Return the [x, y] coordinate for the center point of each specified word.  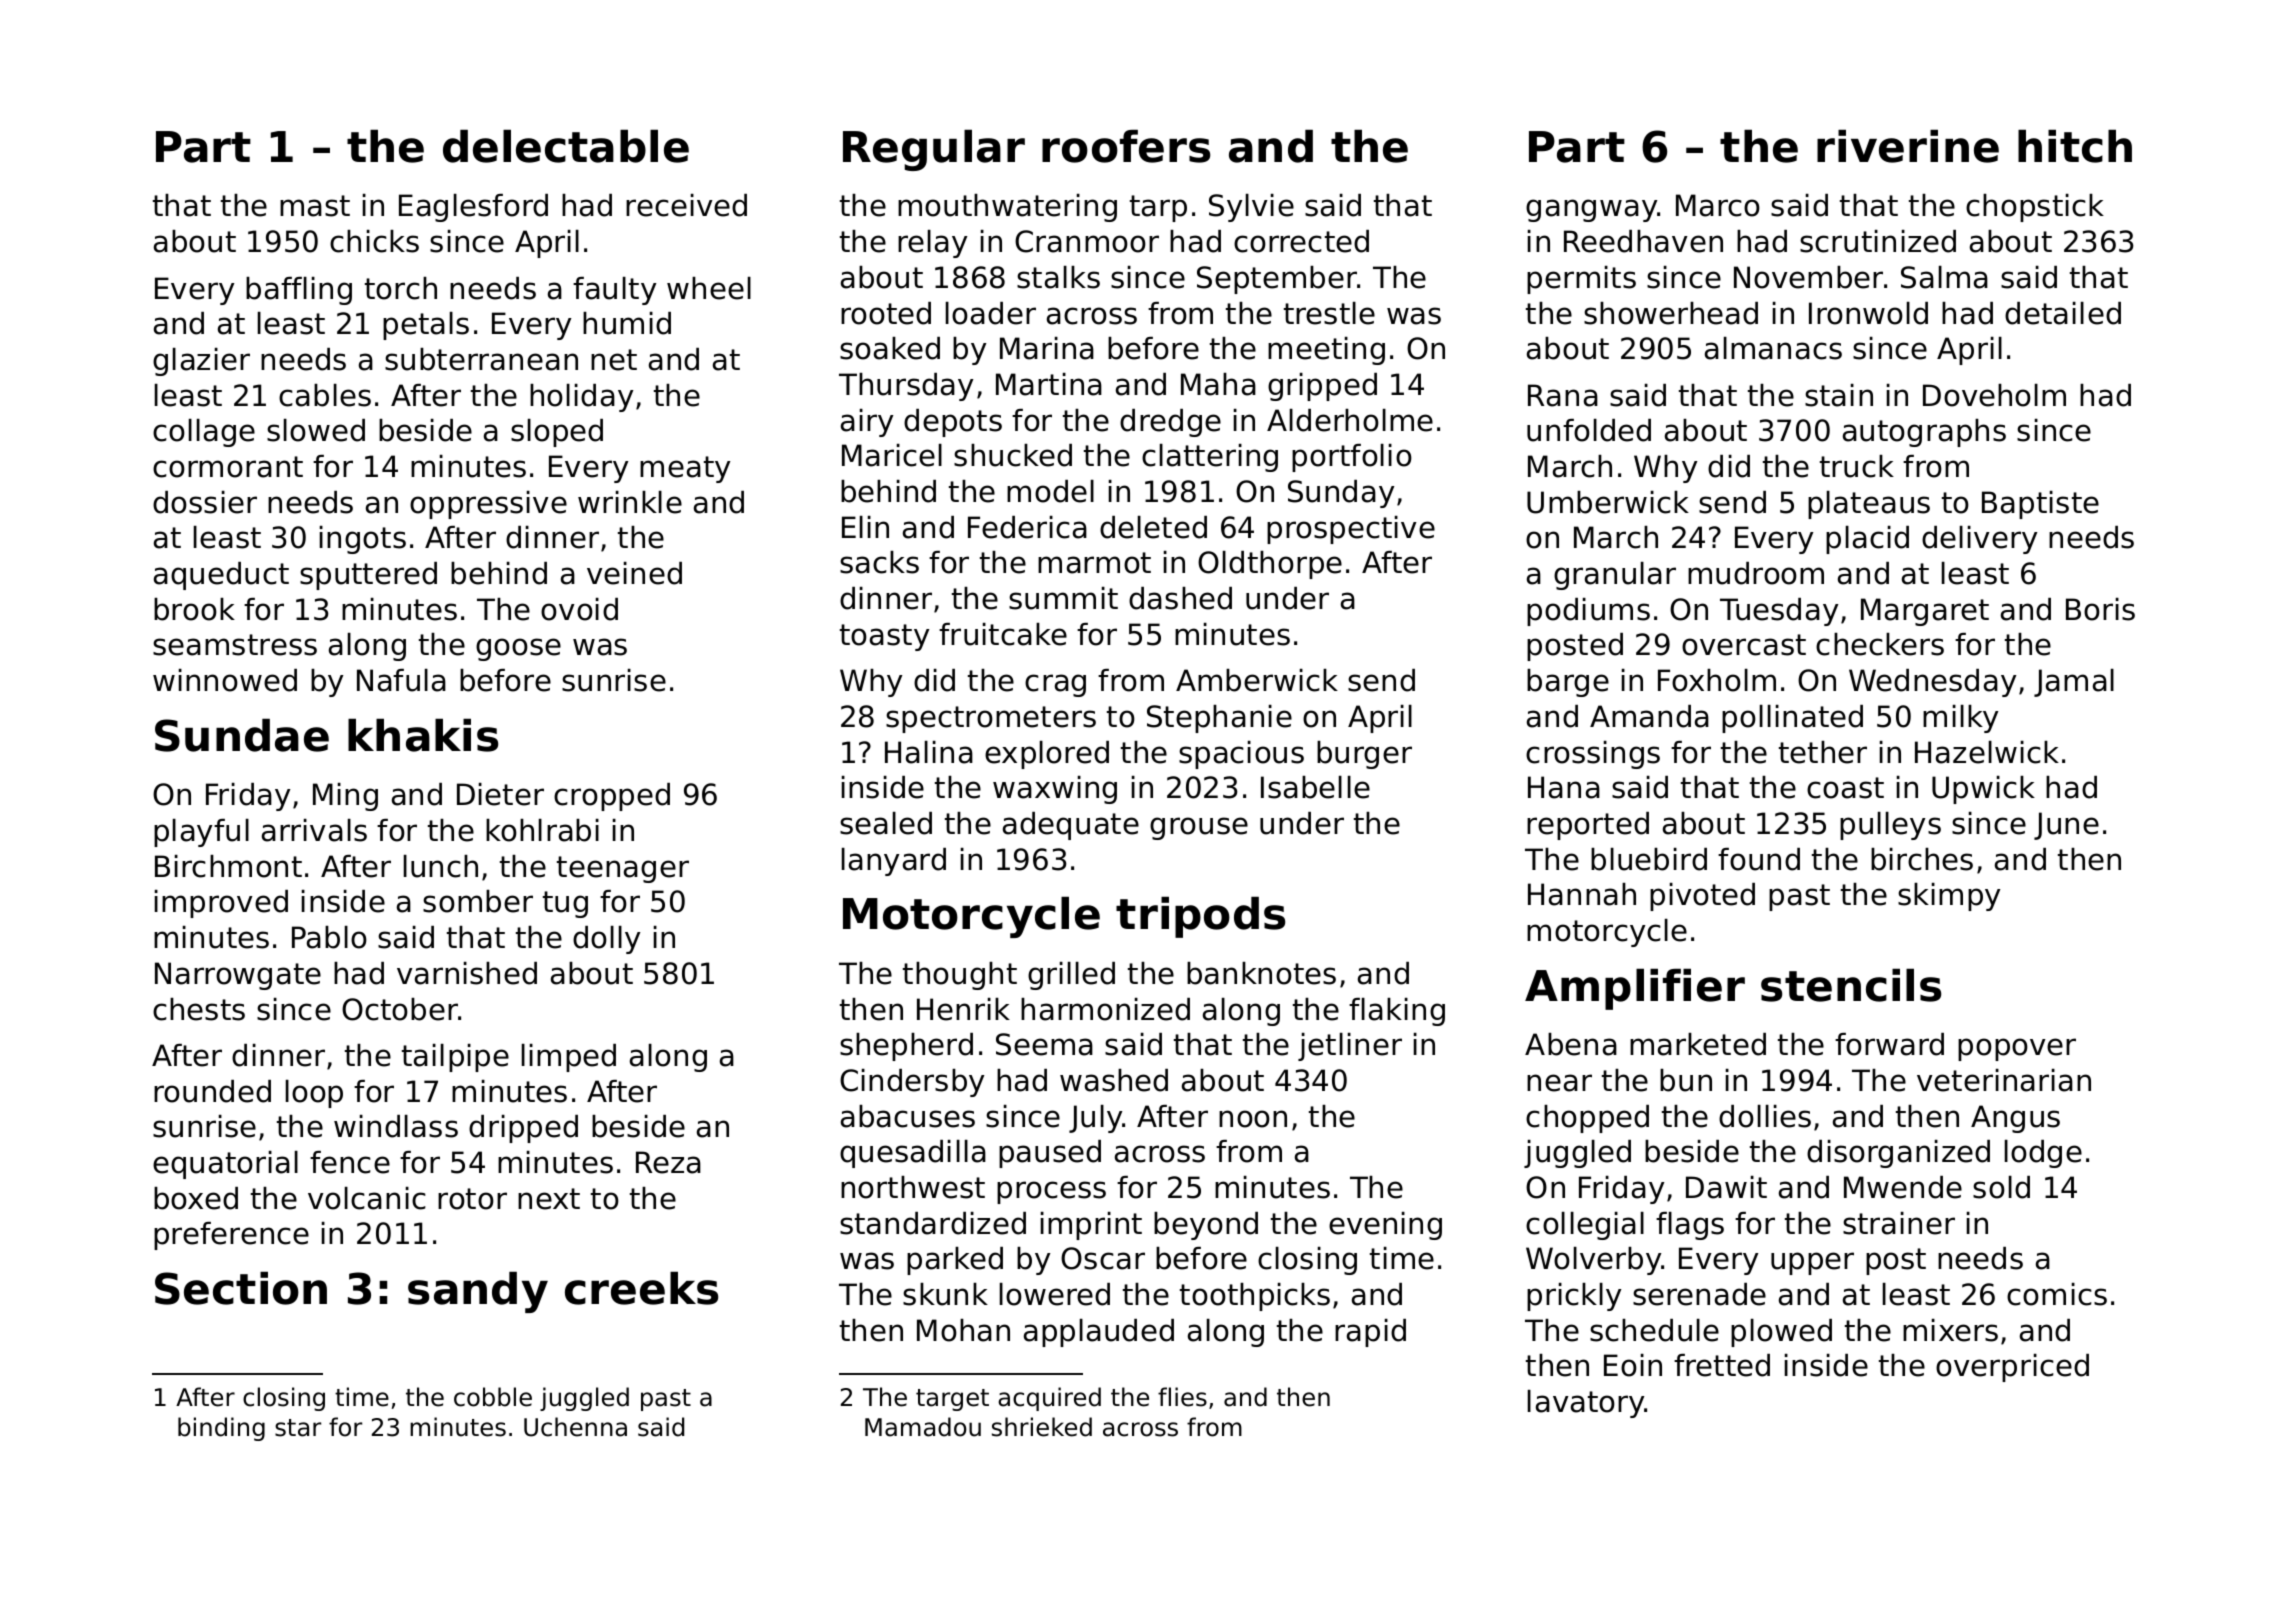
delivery [1979, 540]
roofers [1126, 146]
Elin [865, 527]
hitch [2075, 146]
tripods [1200, 917]
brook [194, 609]
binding [221, 1429]
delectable [566, 146]
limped [569, 1058]
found [1759, 859]
